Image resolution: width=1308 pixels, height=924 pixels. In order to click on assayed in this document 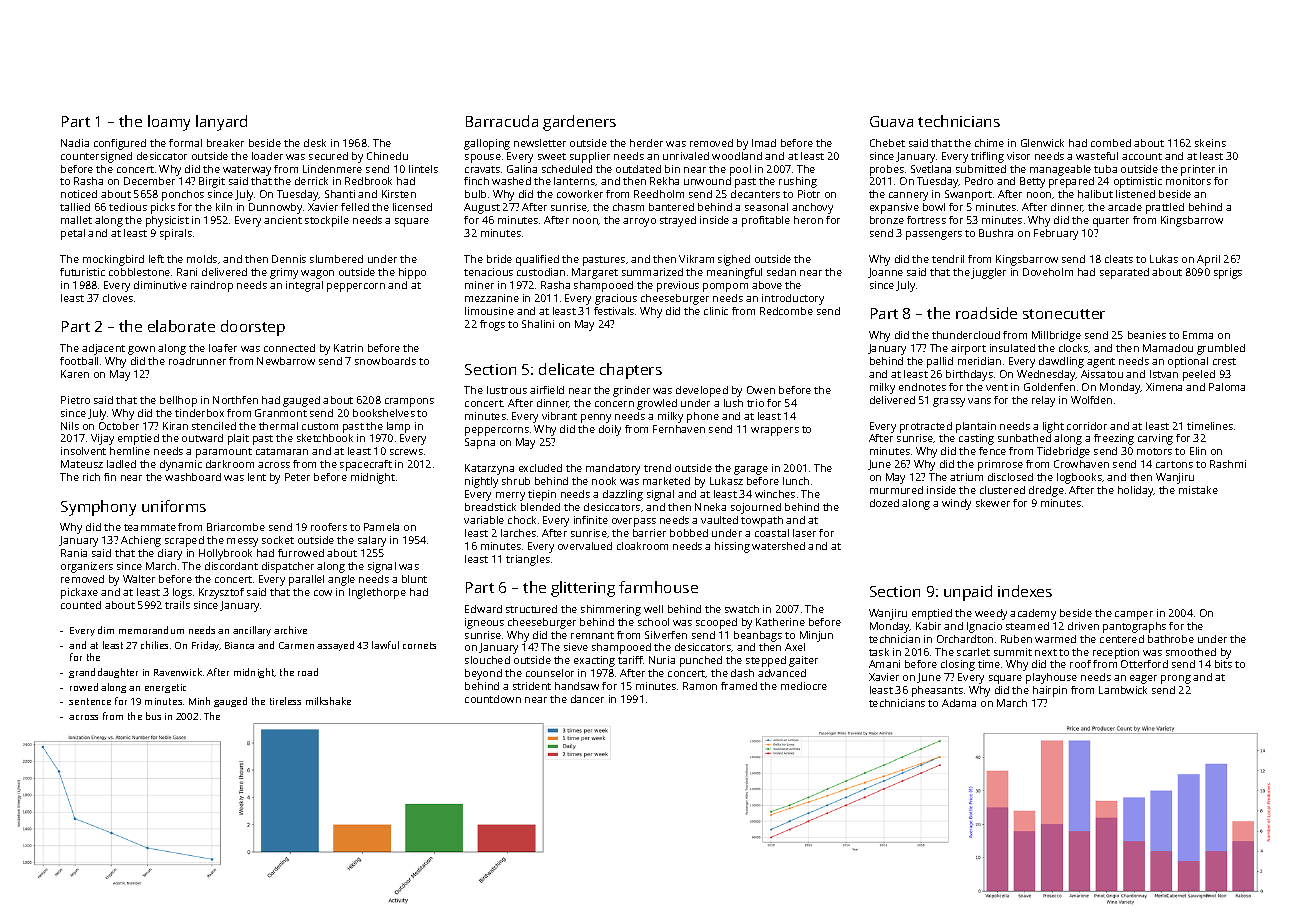, I will do `click(335, 646)`.
